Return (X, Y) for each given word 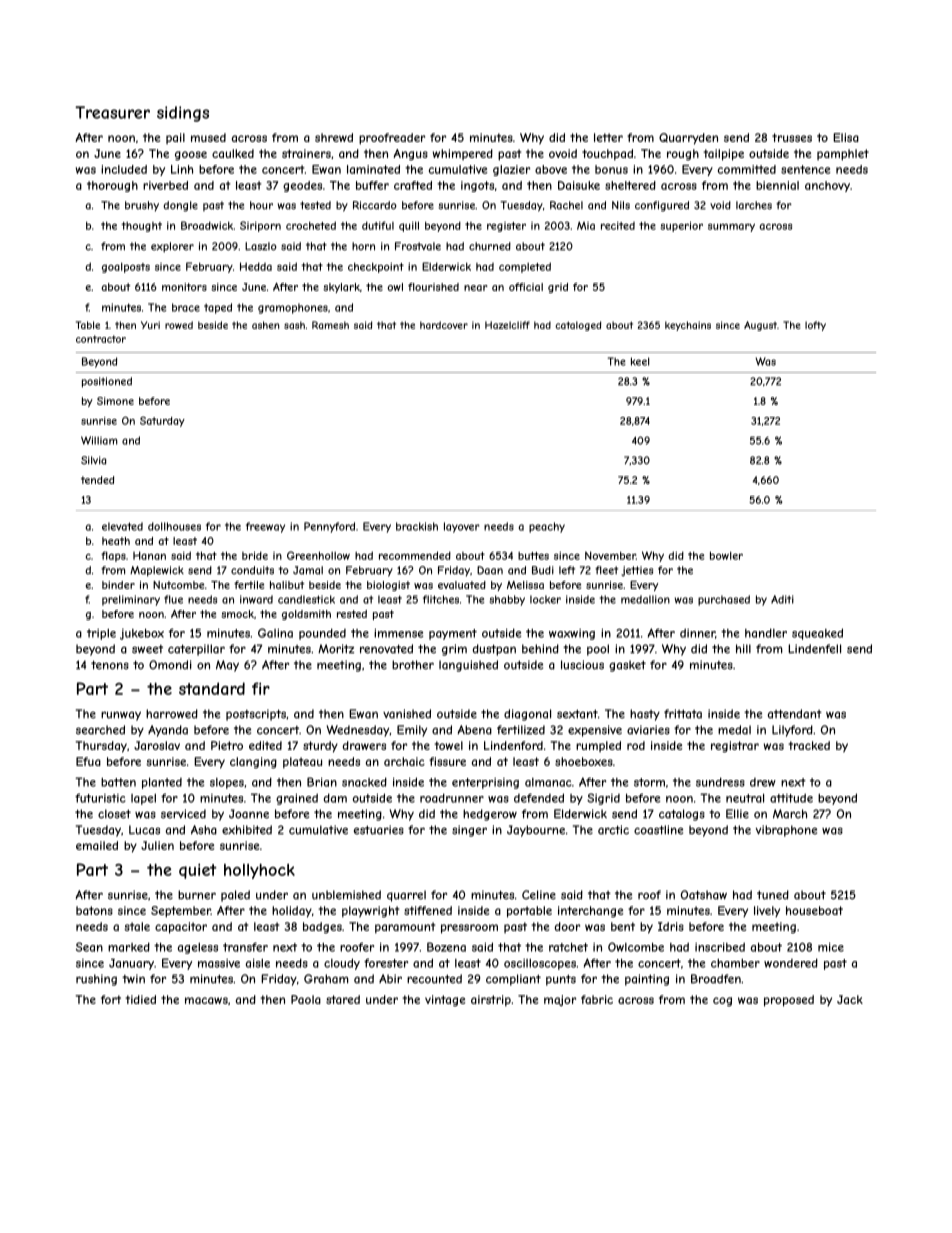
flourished (433, 287)
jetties (637, 571)
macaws (206, 1000)
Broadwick (207, 225)
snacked (364, 782)
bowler (726, 555)
